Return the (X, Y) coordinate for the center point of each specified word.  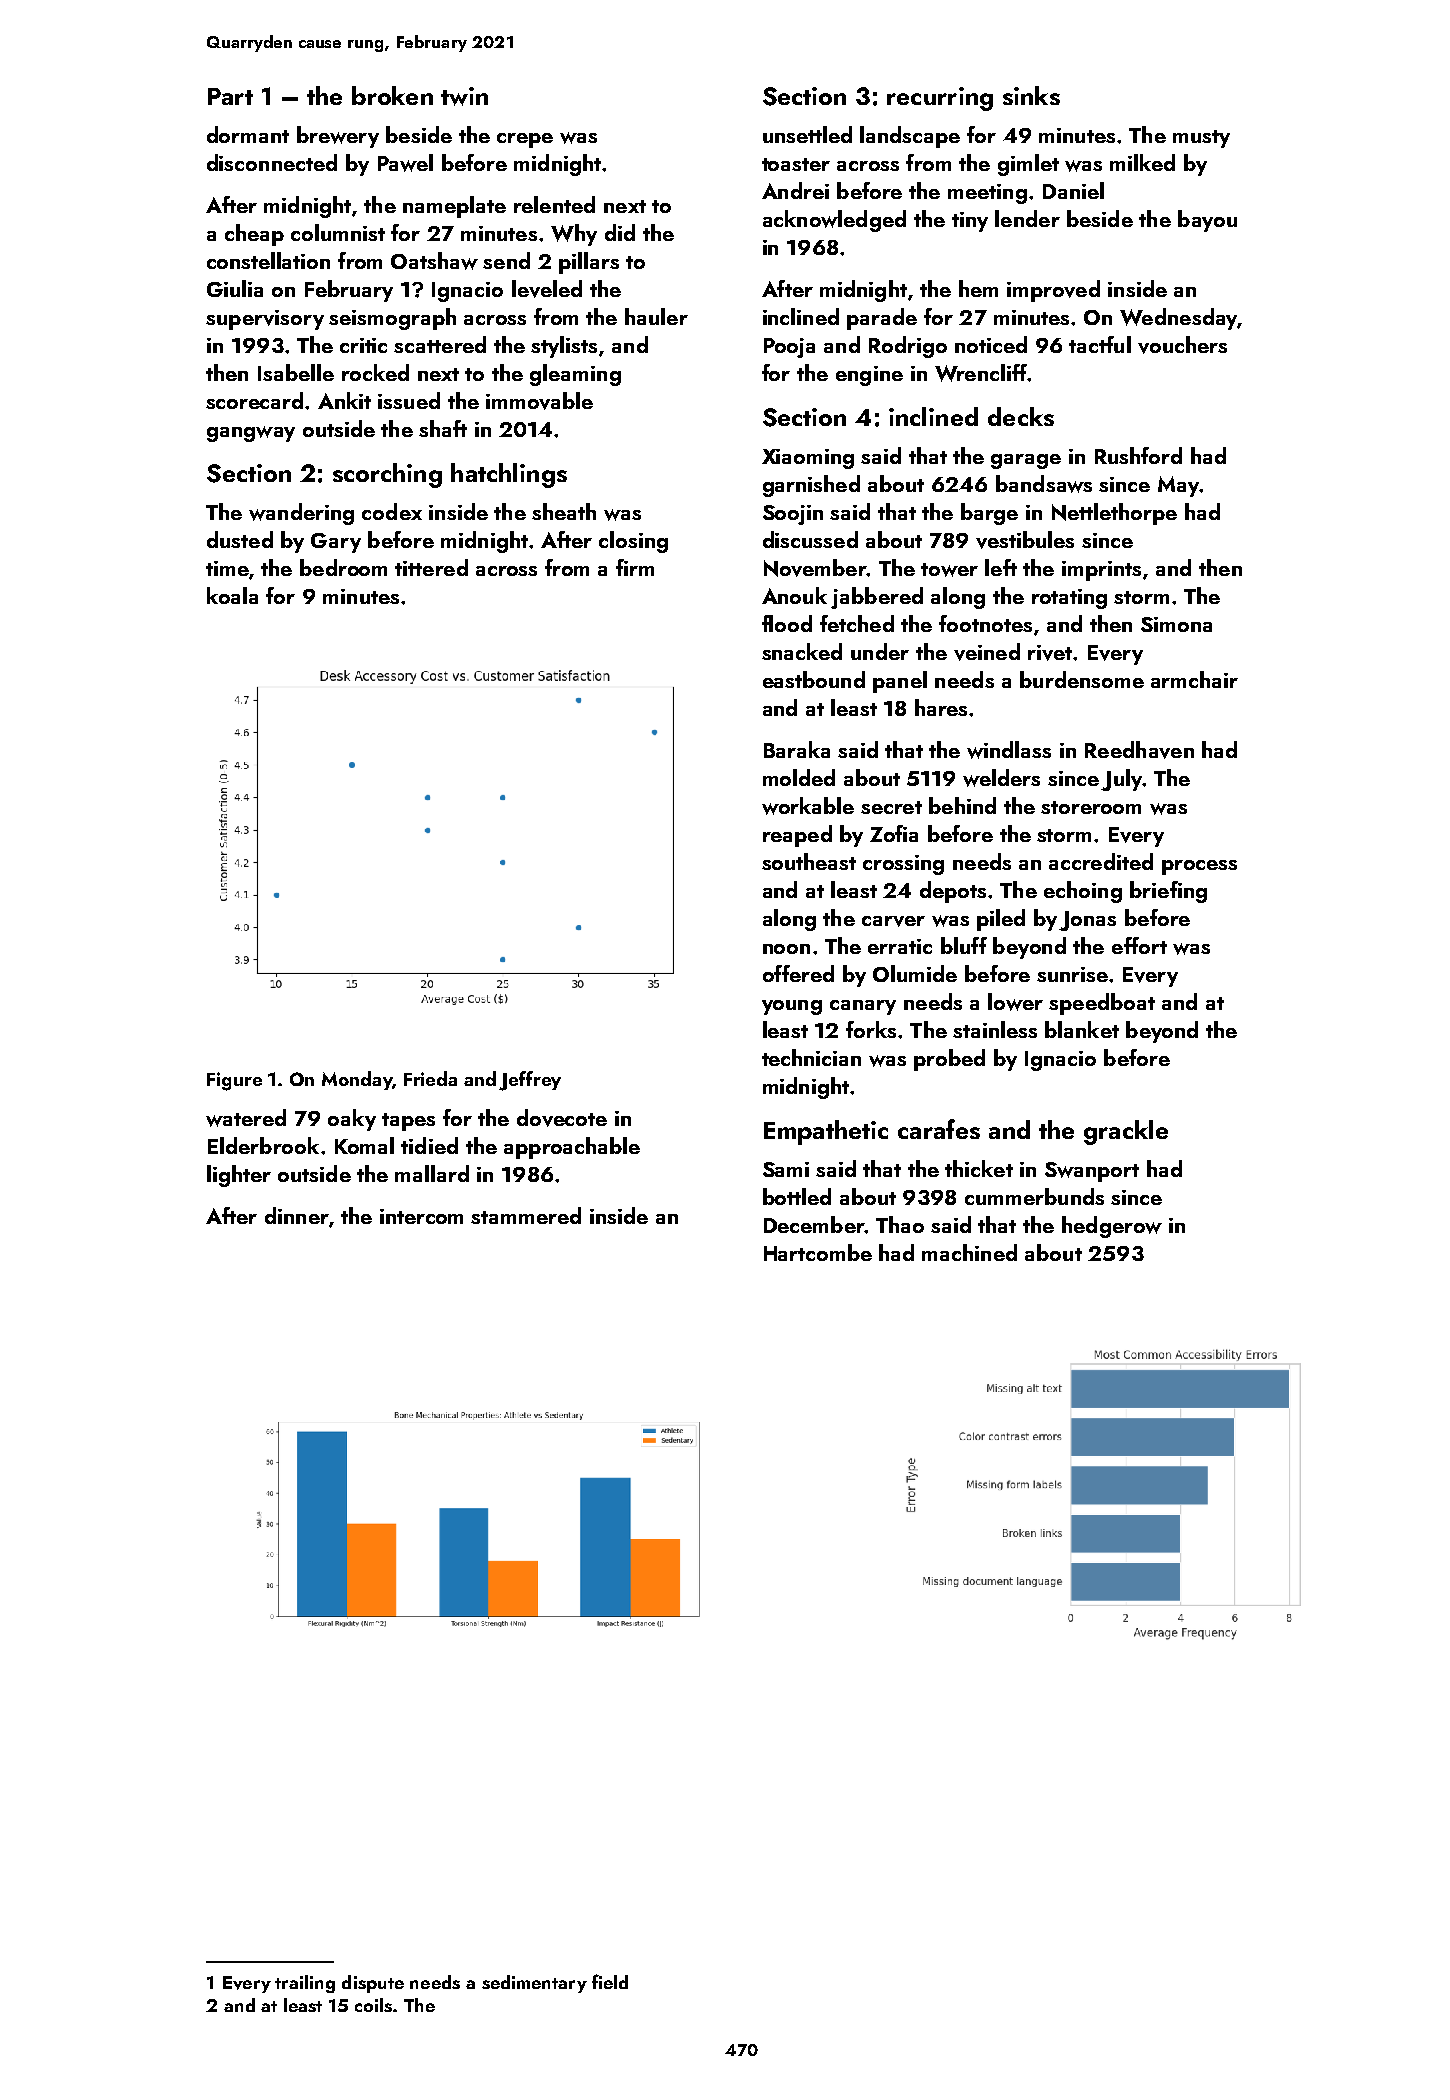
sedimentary (534, 1984)
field (610, 1981)
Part (230, 96)
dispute (373, 1984)
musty (1201, 139)
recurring (940, 99)
